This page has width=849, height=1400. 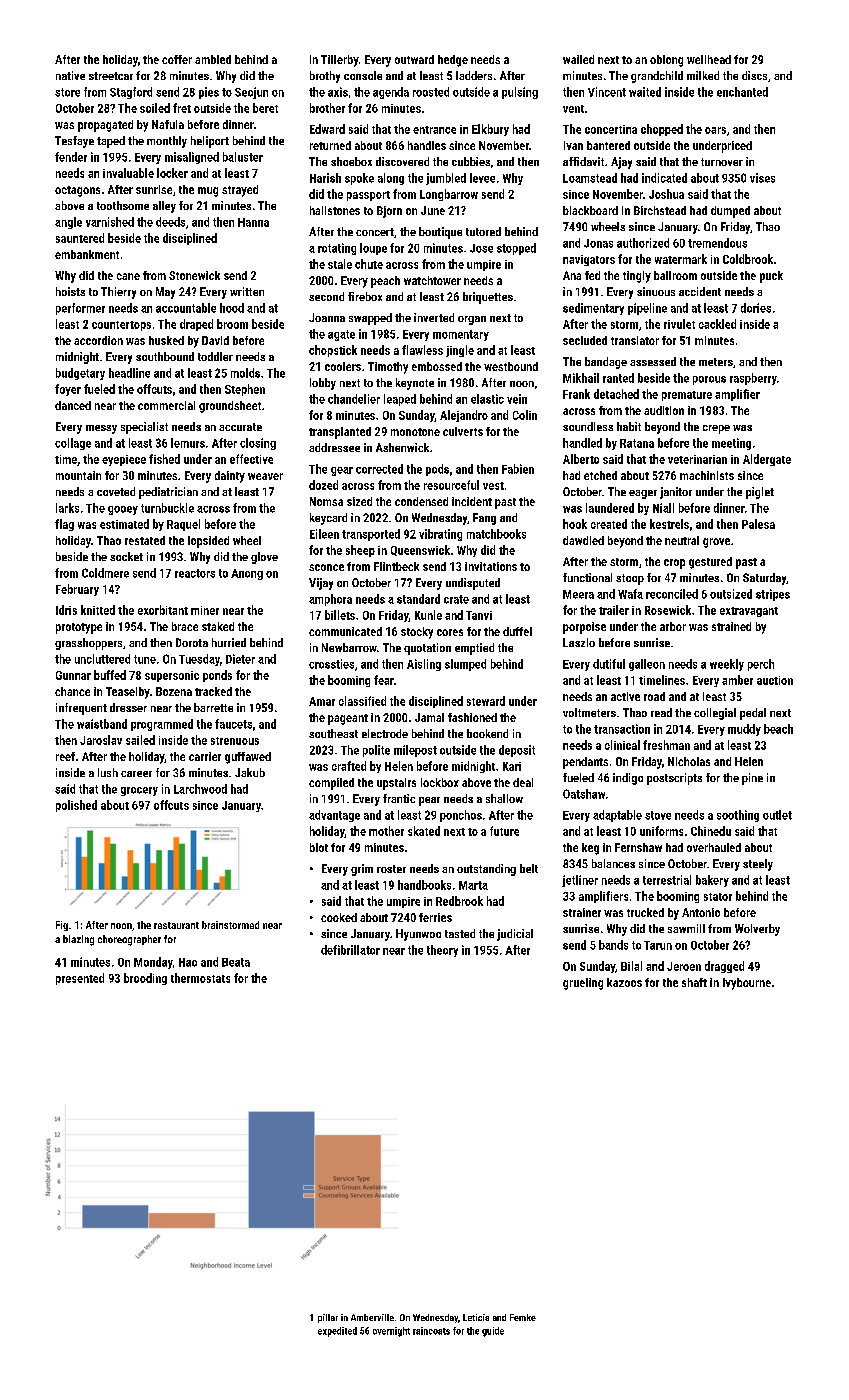 I want to click on expedited, so click(x=337, y=1332).
